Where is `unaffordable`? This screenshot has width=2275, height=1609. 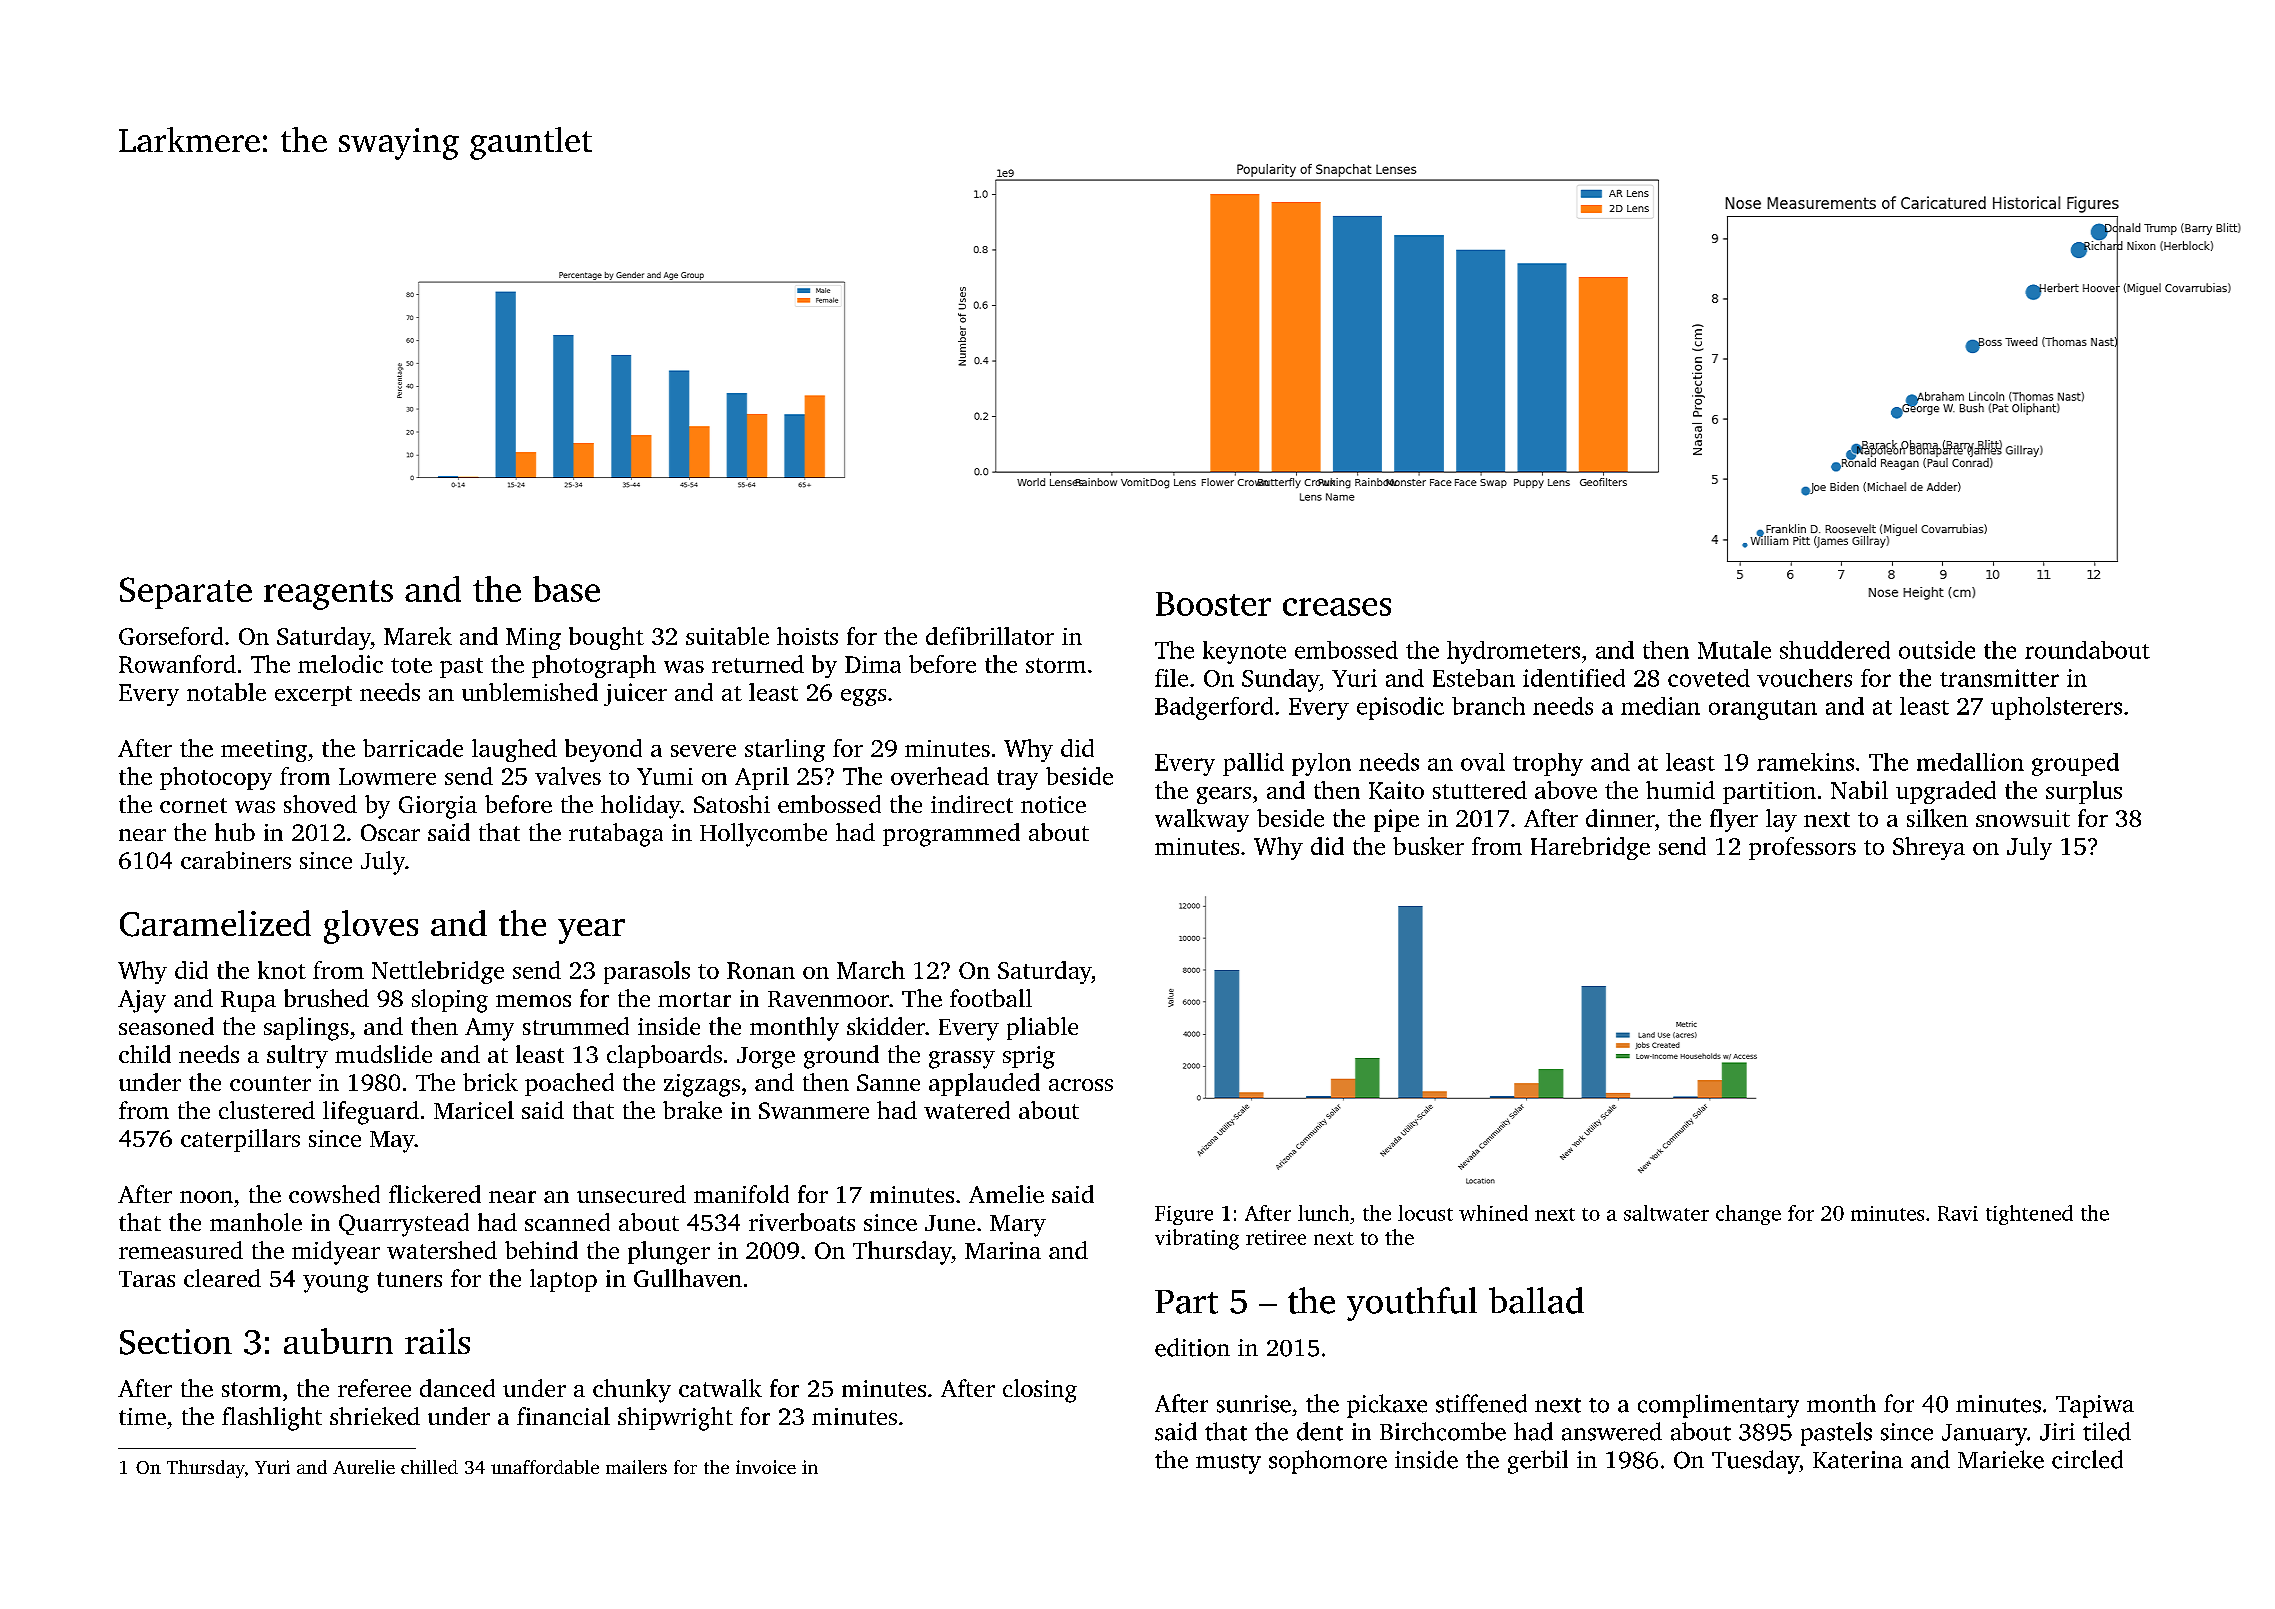 unaffordable is located at coordinates (545, 1467).
